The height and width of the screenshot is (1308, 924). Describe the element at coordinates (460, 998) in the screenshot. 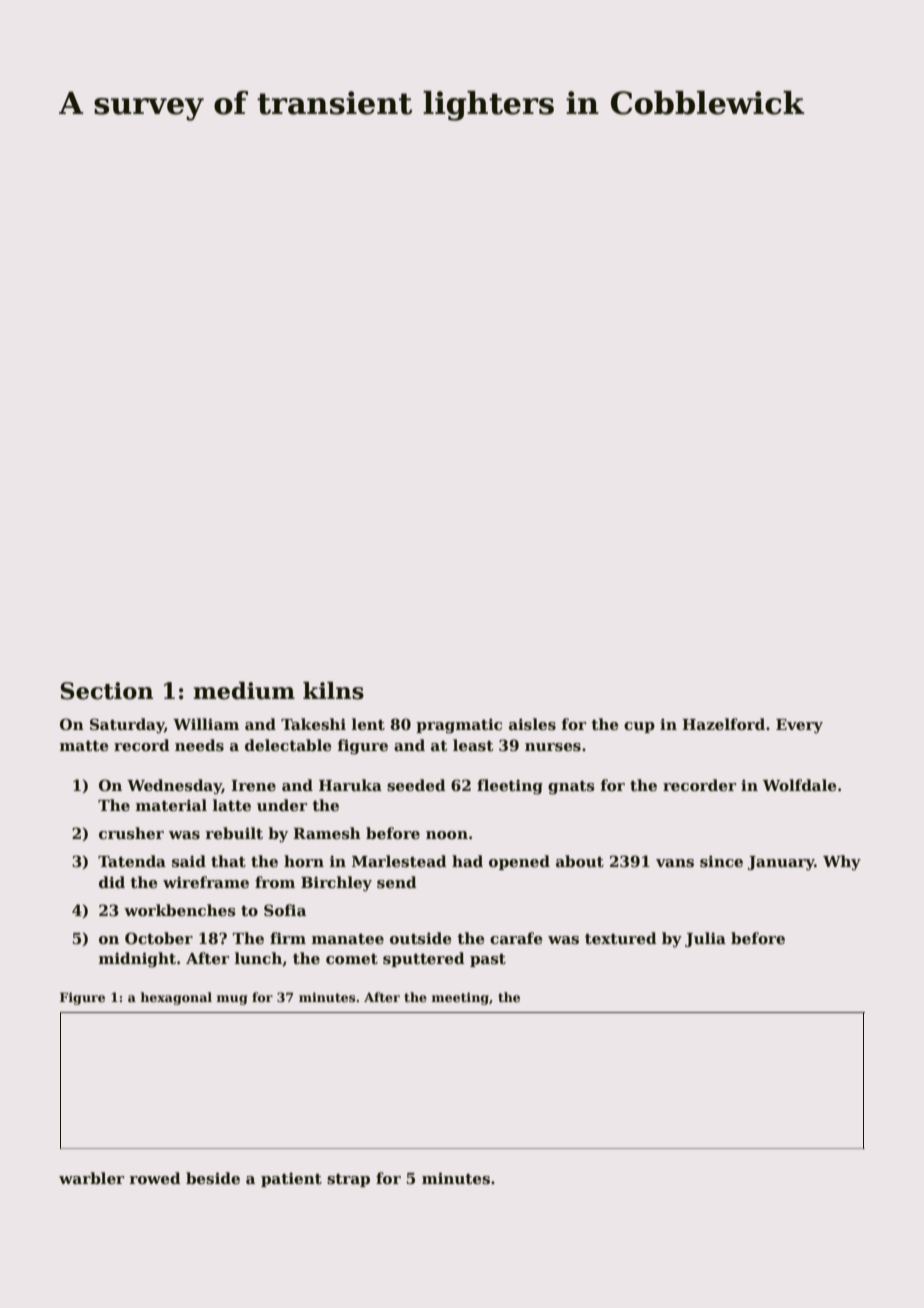

I see `meeting` at that location.
